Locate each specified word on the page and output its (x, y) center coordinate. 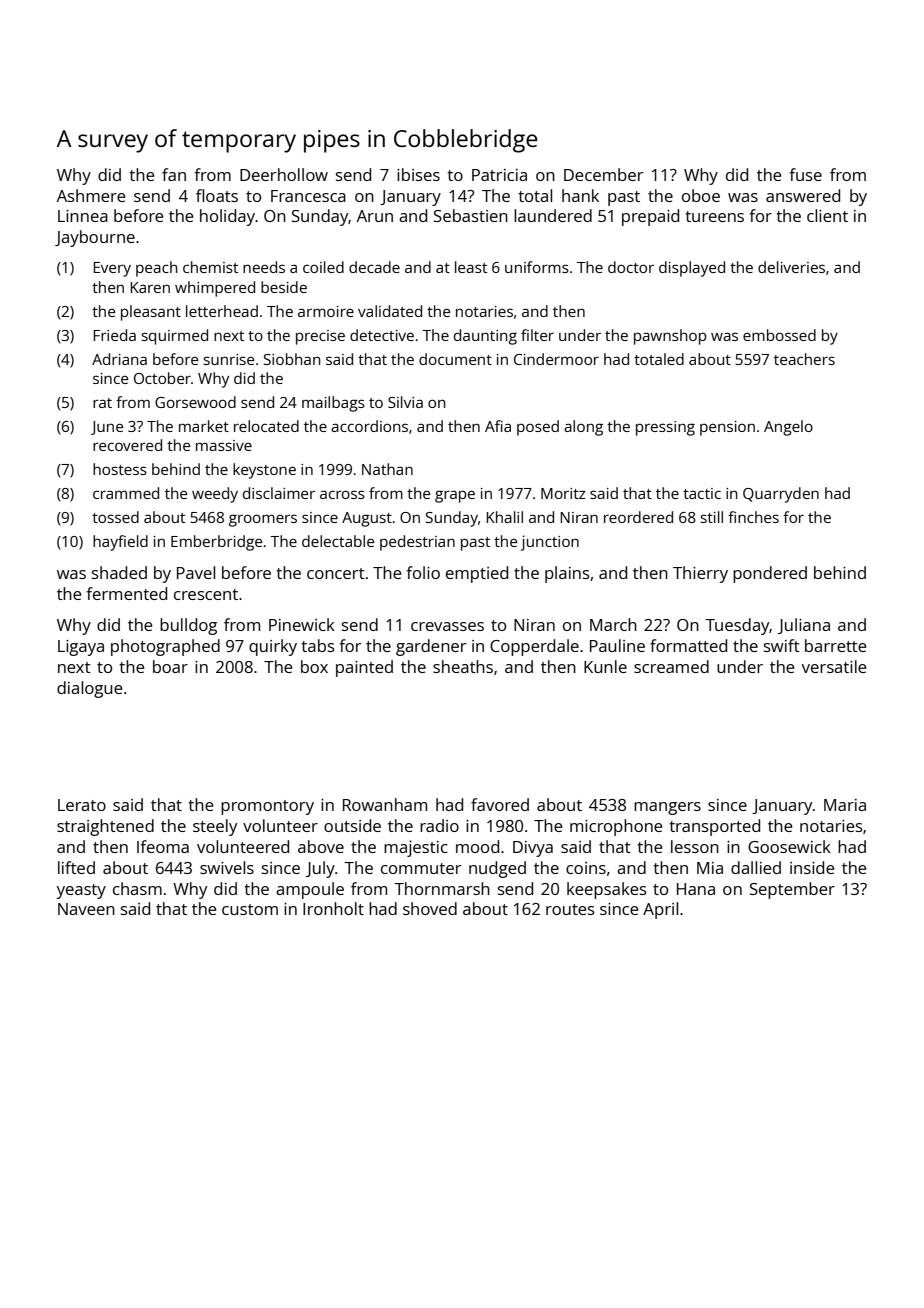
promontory (267, 807)
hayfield (120, 543)
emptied (477, 574)
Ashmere (91, 195)
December (603, 174)
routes (570, 909)
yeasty (81, 891)
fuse (805, 174)
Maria (845, 805)
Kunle (605, 666)
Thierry (700, 574)
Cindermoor (556, 359)
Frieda (114, 335)
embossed (779, 335)
